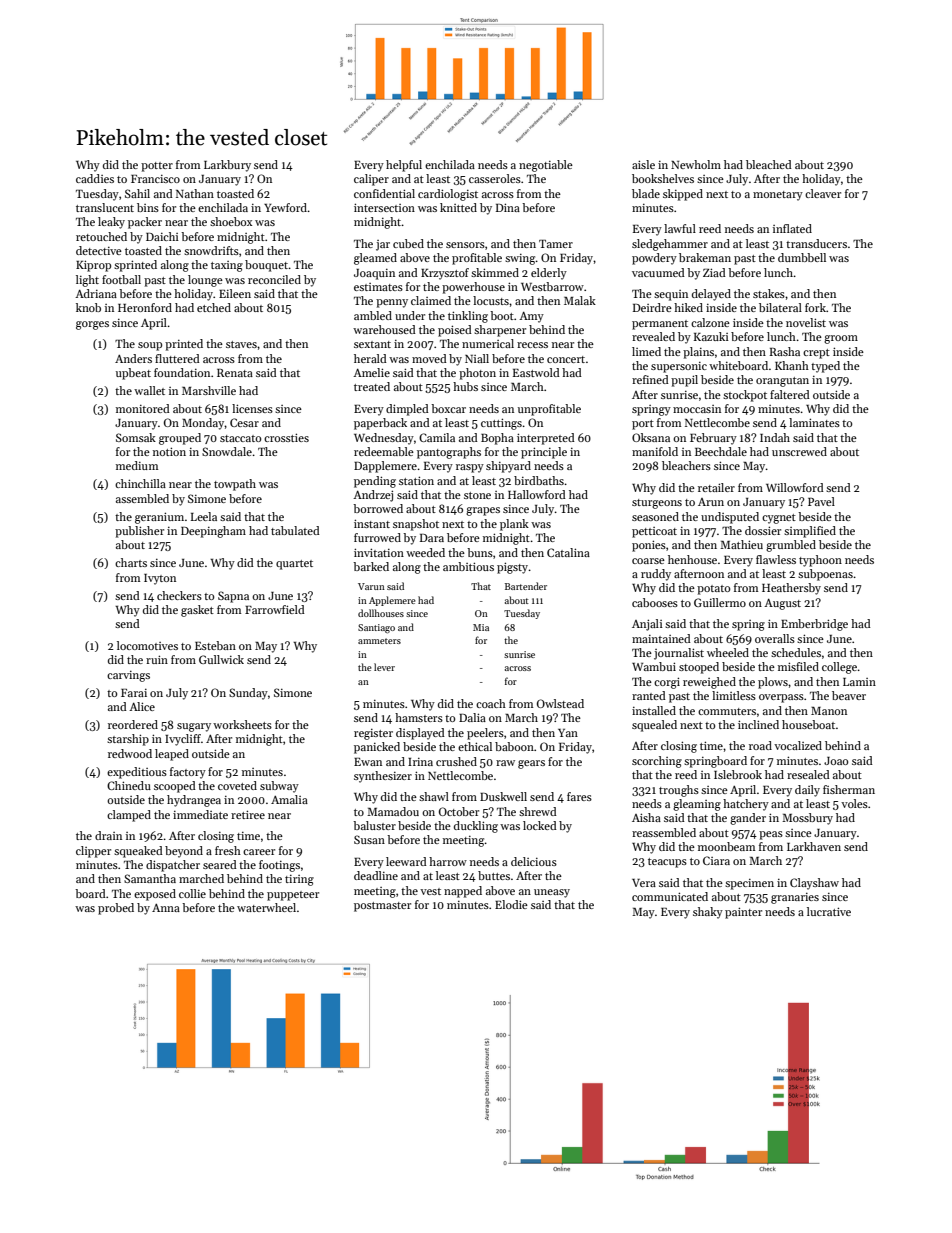  What do you see at coordinates (791, 589) in the page?
I see `Heathersby` at bounding box center [791, 589].
